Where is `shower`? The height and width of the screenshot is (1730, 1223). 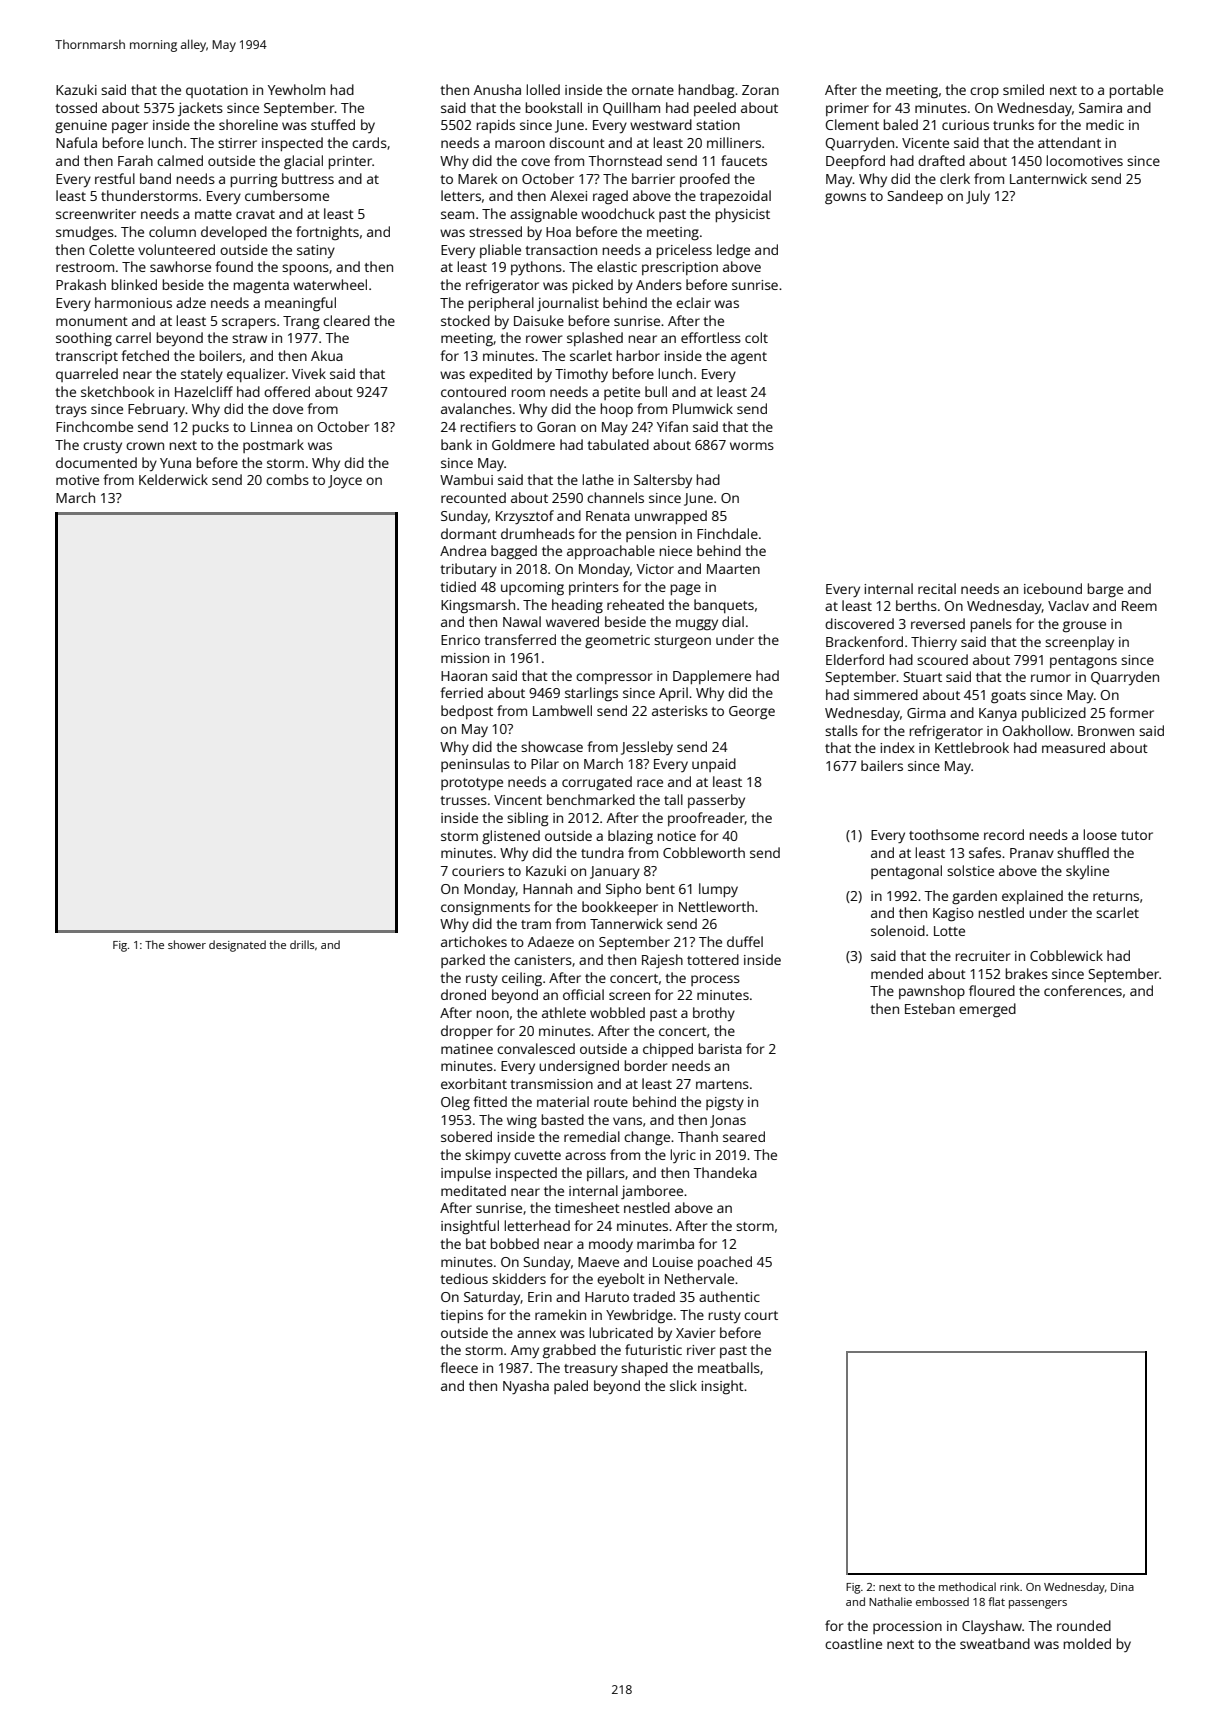
shower is located at coordinates (187, 944).
